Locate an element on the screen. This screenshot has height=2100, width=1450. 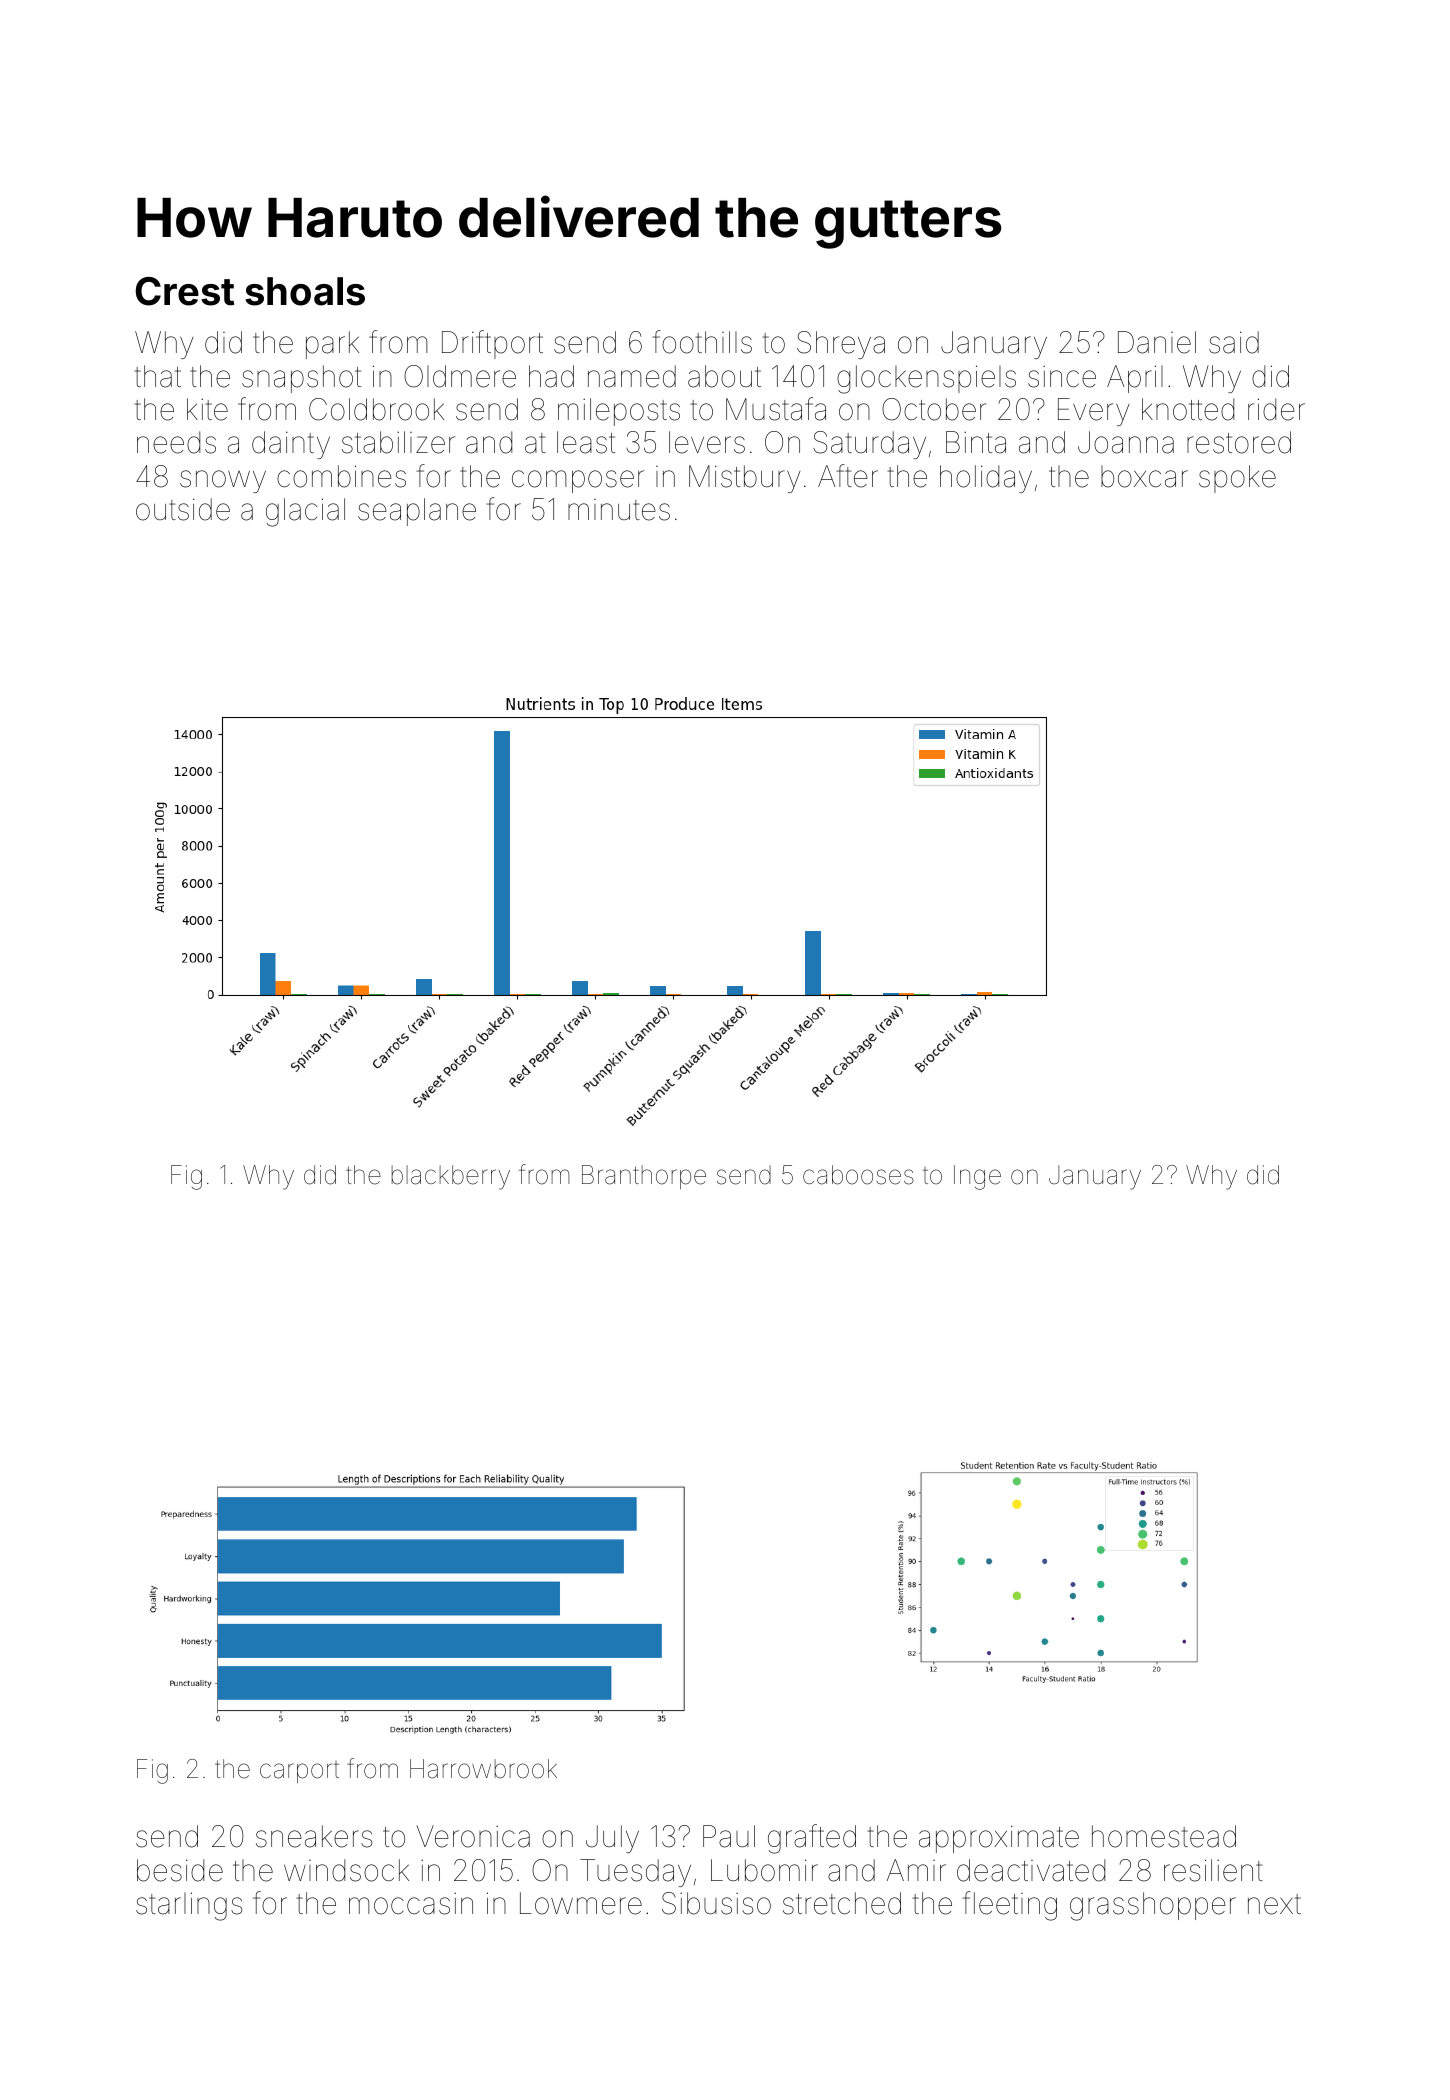
seaplane is located at coordinates (417, 512).
